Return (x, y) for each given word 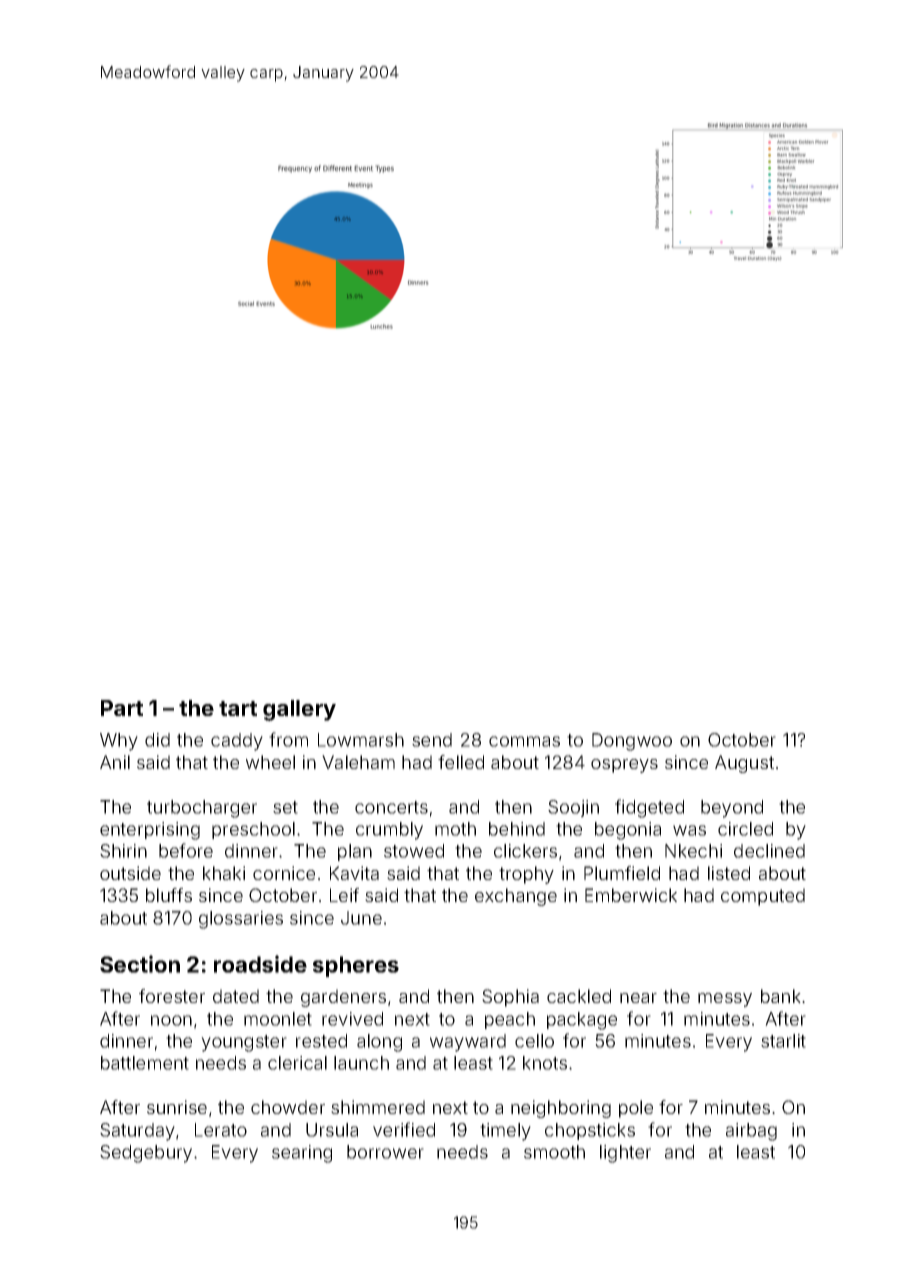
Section (140, 964)
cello (534, 1041)
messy (725, 1000)
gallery (299, 710)
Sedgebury (146, 1154)
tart (238, 708)
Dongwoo (632, 742)
